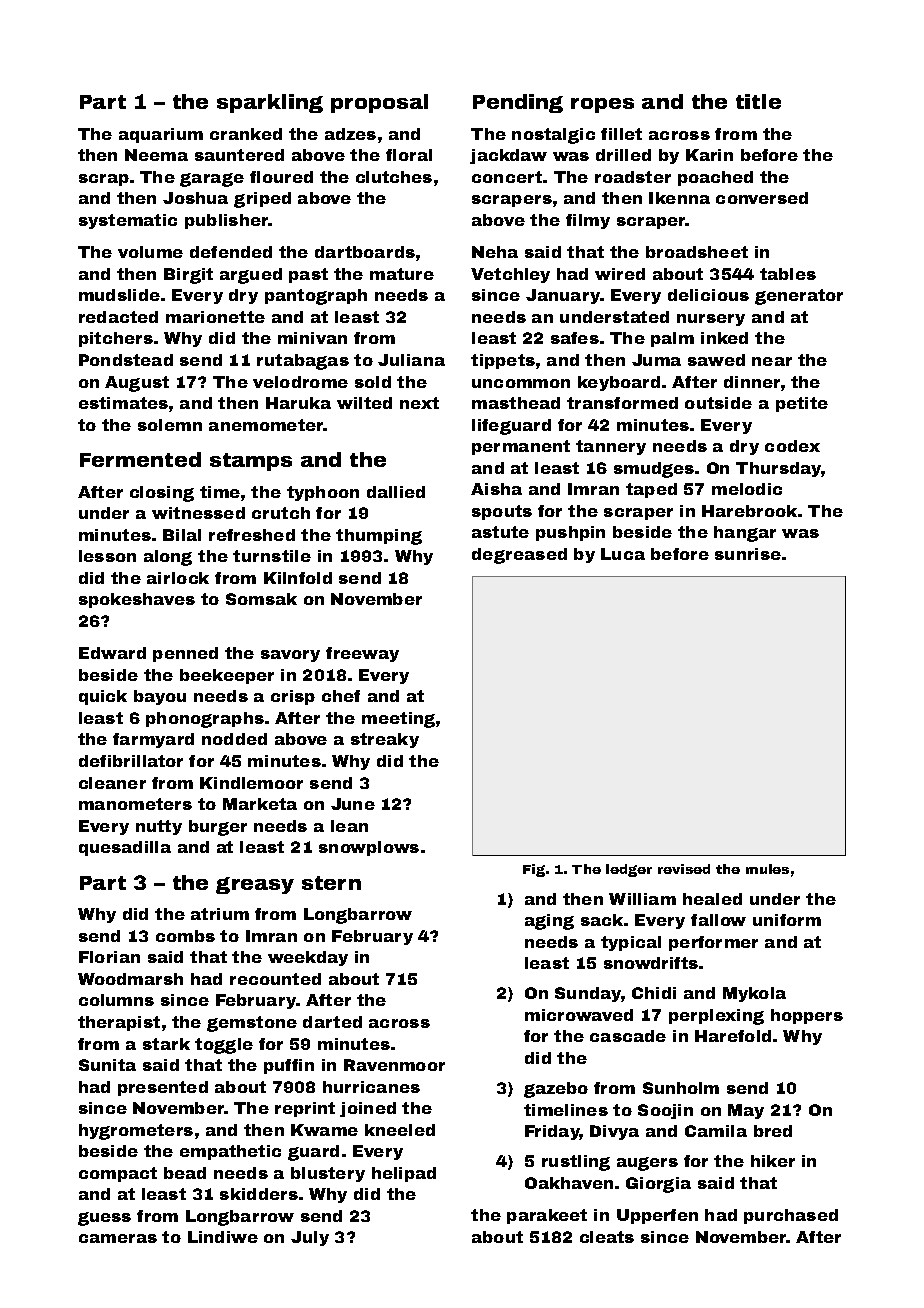 The height and width of the screenshot is (1308, 924). I want to click on compact, so click(118, 1174).
